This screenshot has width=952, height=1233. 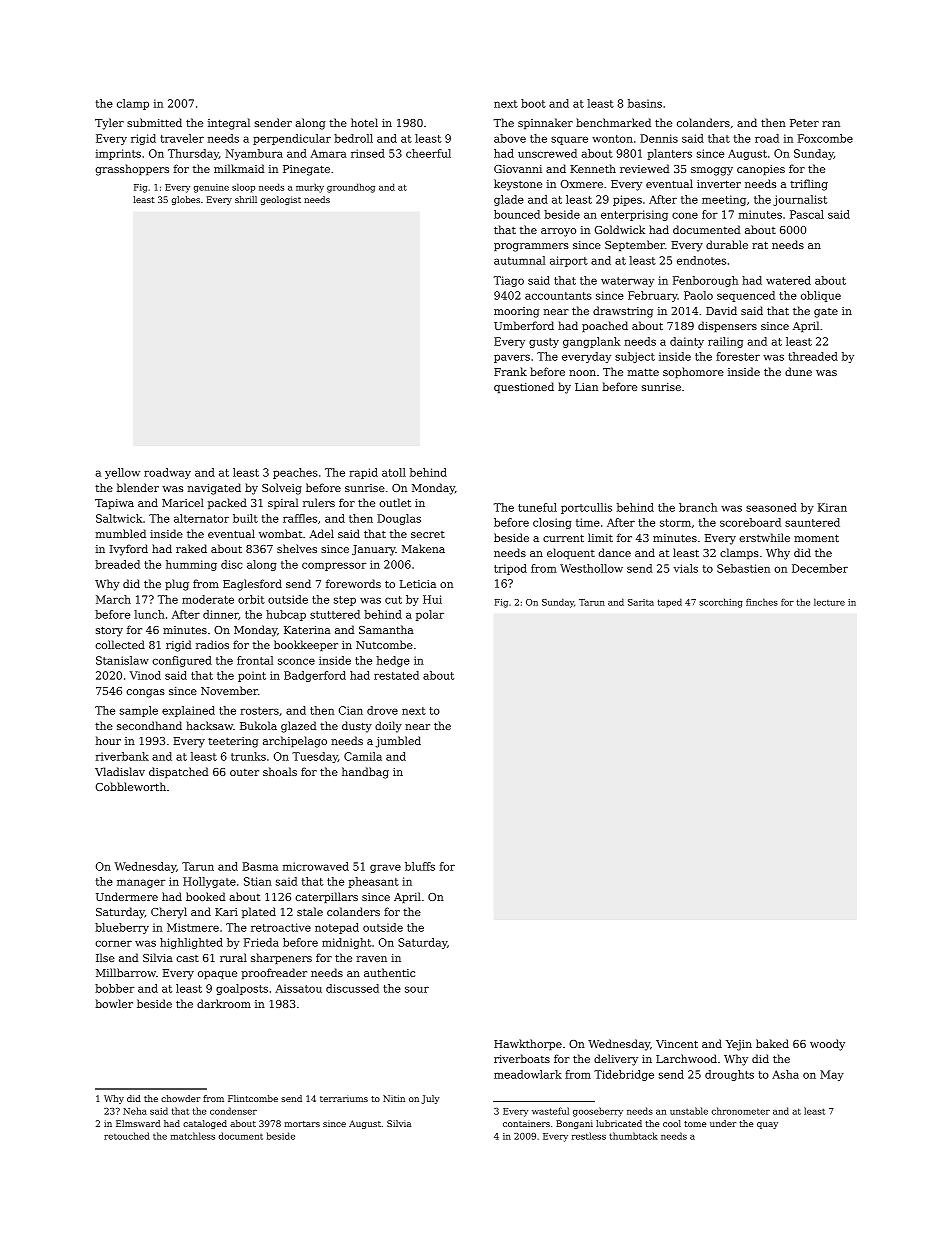 What do you see at coordinates (533, 103) in the screenshot?
I see `boot` at bounding box center [533, 103].
